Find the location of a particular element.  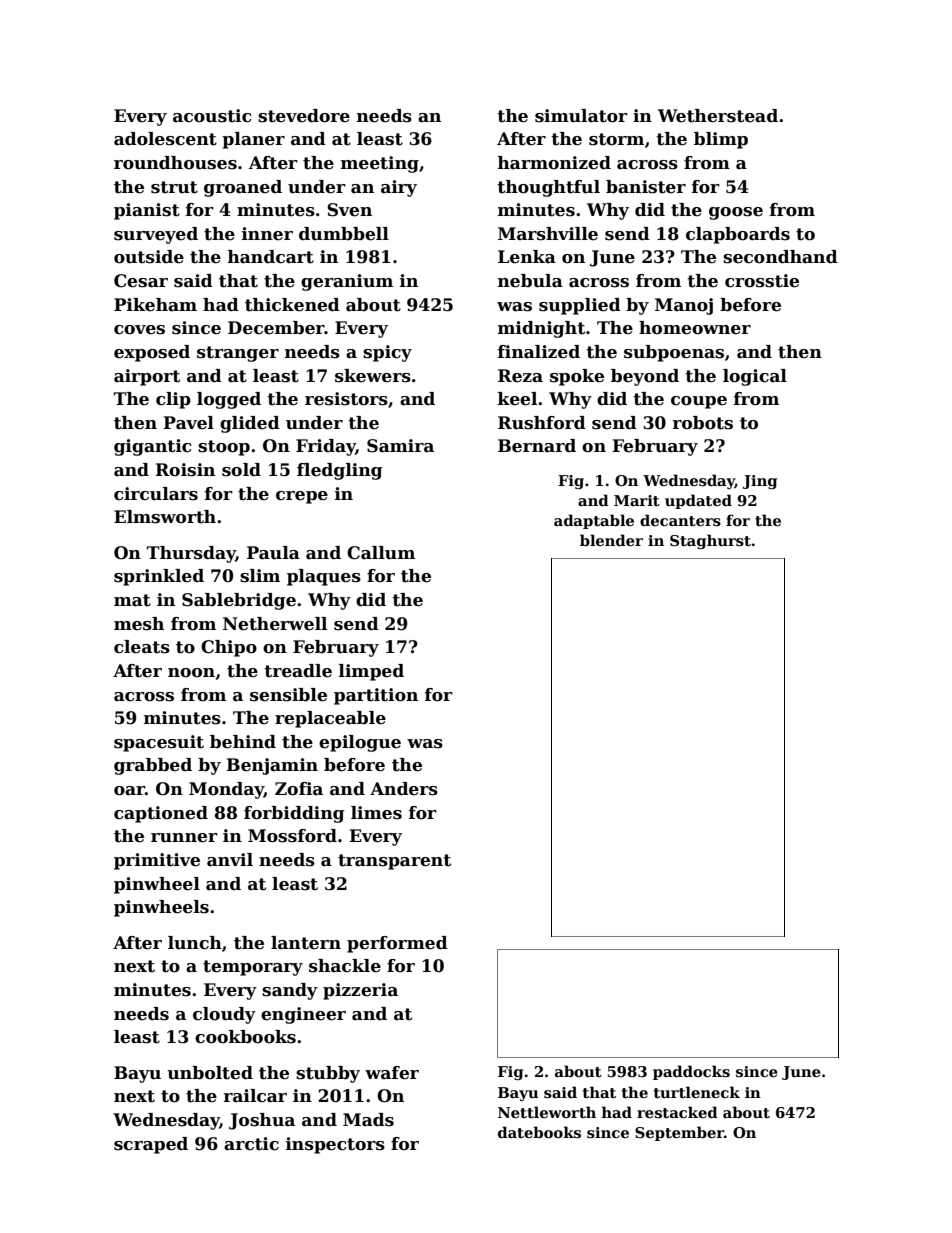

crosstie is located at coordinates (762, 281).
